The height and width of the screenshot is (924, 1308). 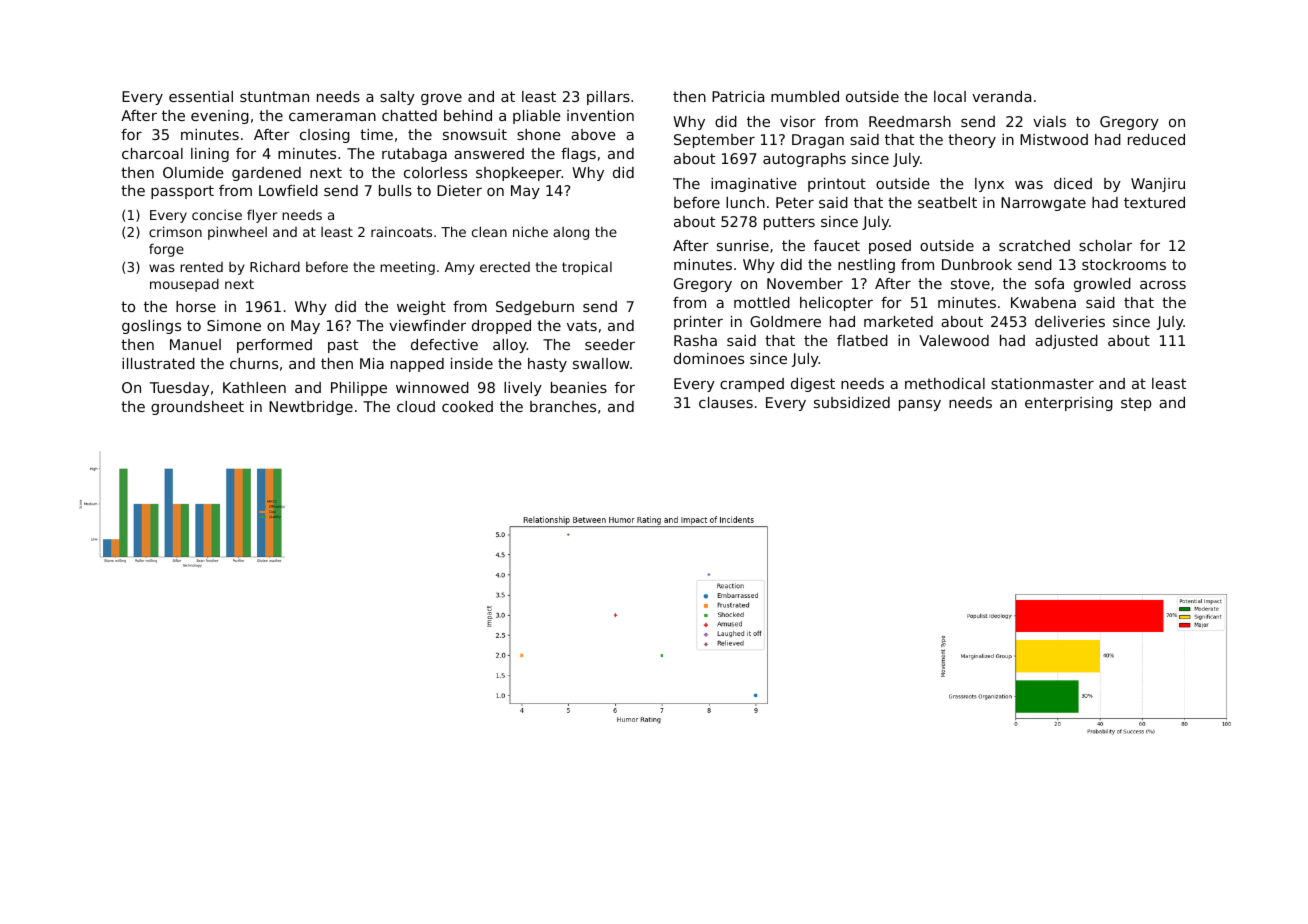 I want to click on dominoes, so click(x=709, y=358).
